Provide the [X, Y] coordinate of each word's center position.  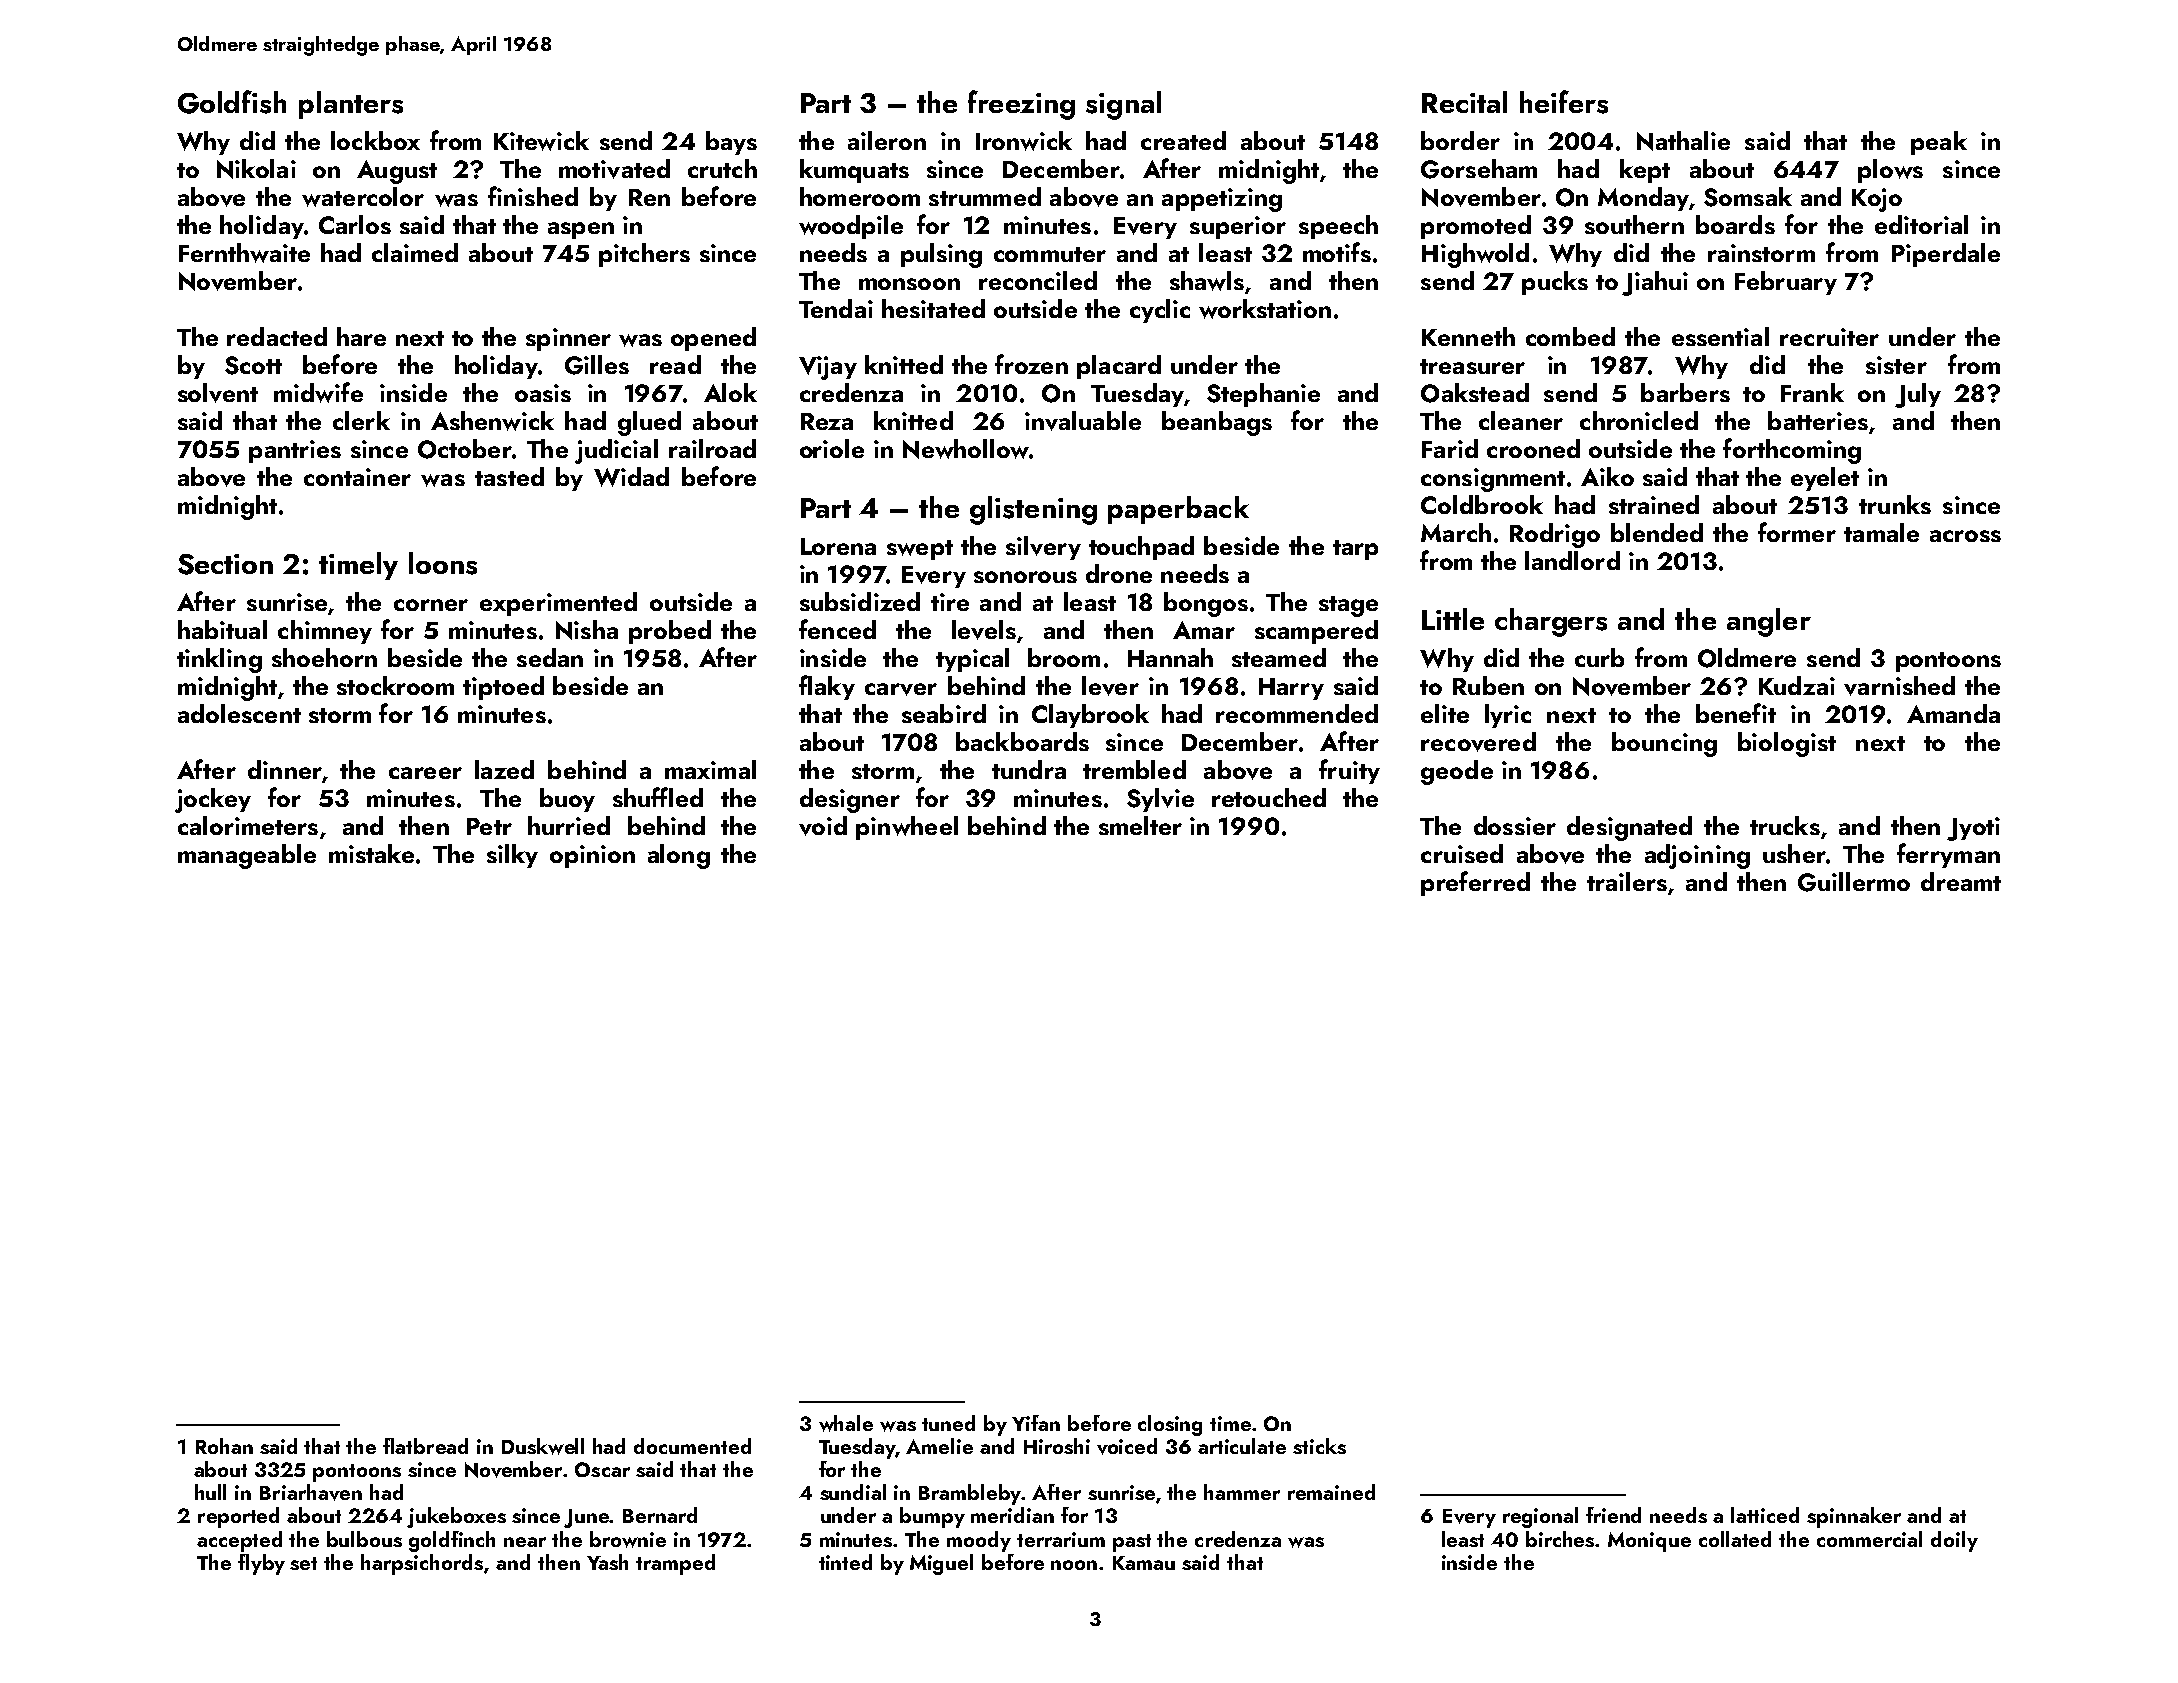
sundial [853, 1492]
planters [351, 105]
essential [1720, 336]
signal [1123, 105]
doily [1954, 1541]
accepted [239, 1541]
